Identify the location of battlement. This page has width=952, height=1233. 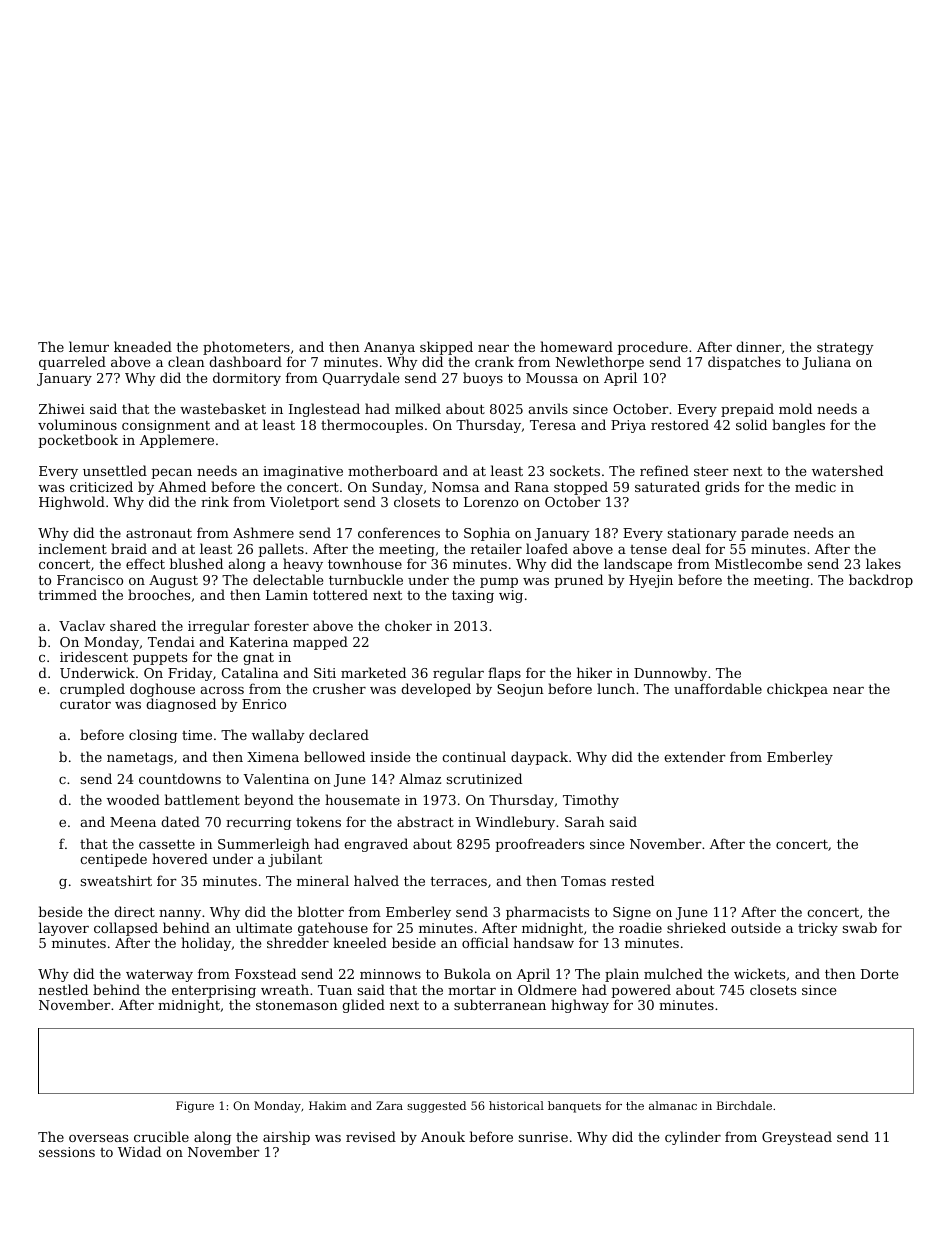
(202, 799).
